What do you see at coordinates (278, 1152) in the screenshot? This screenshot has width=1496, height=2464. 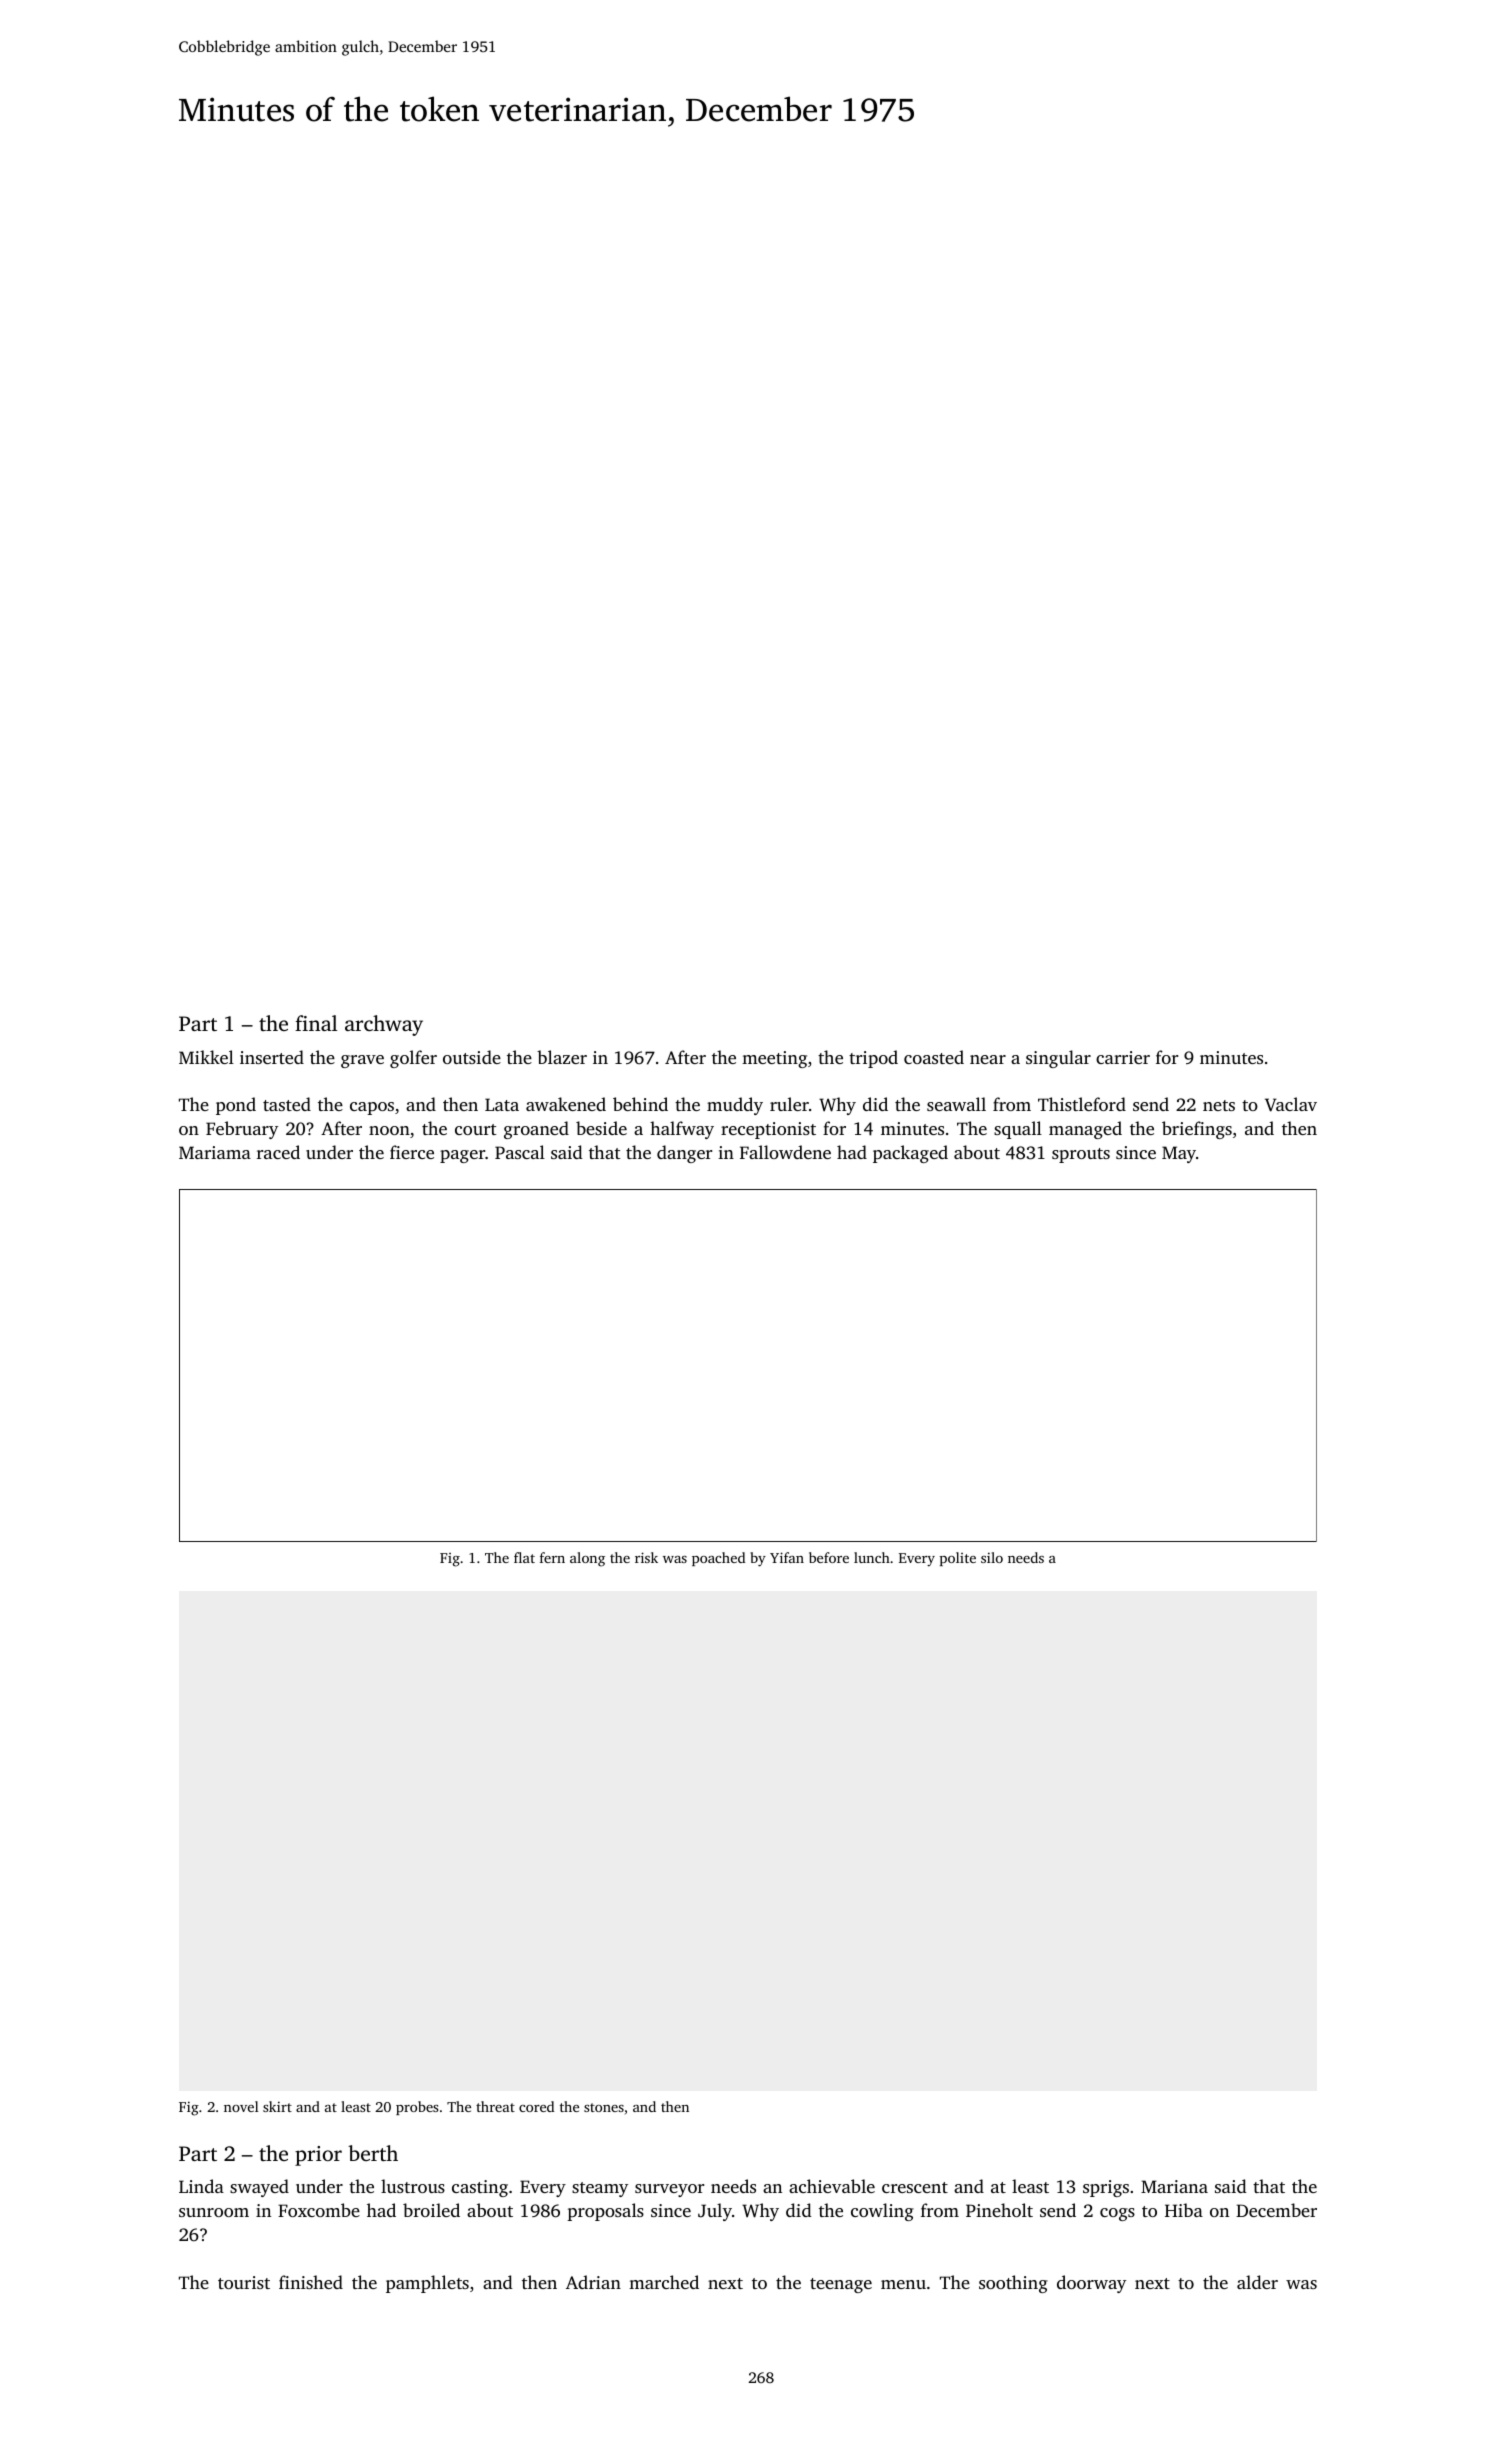 I see `raced` at bounding box center [278, 1152].
